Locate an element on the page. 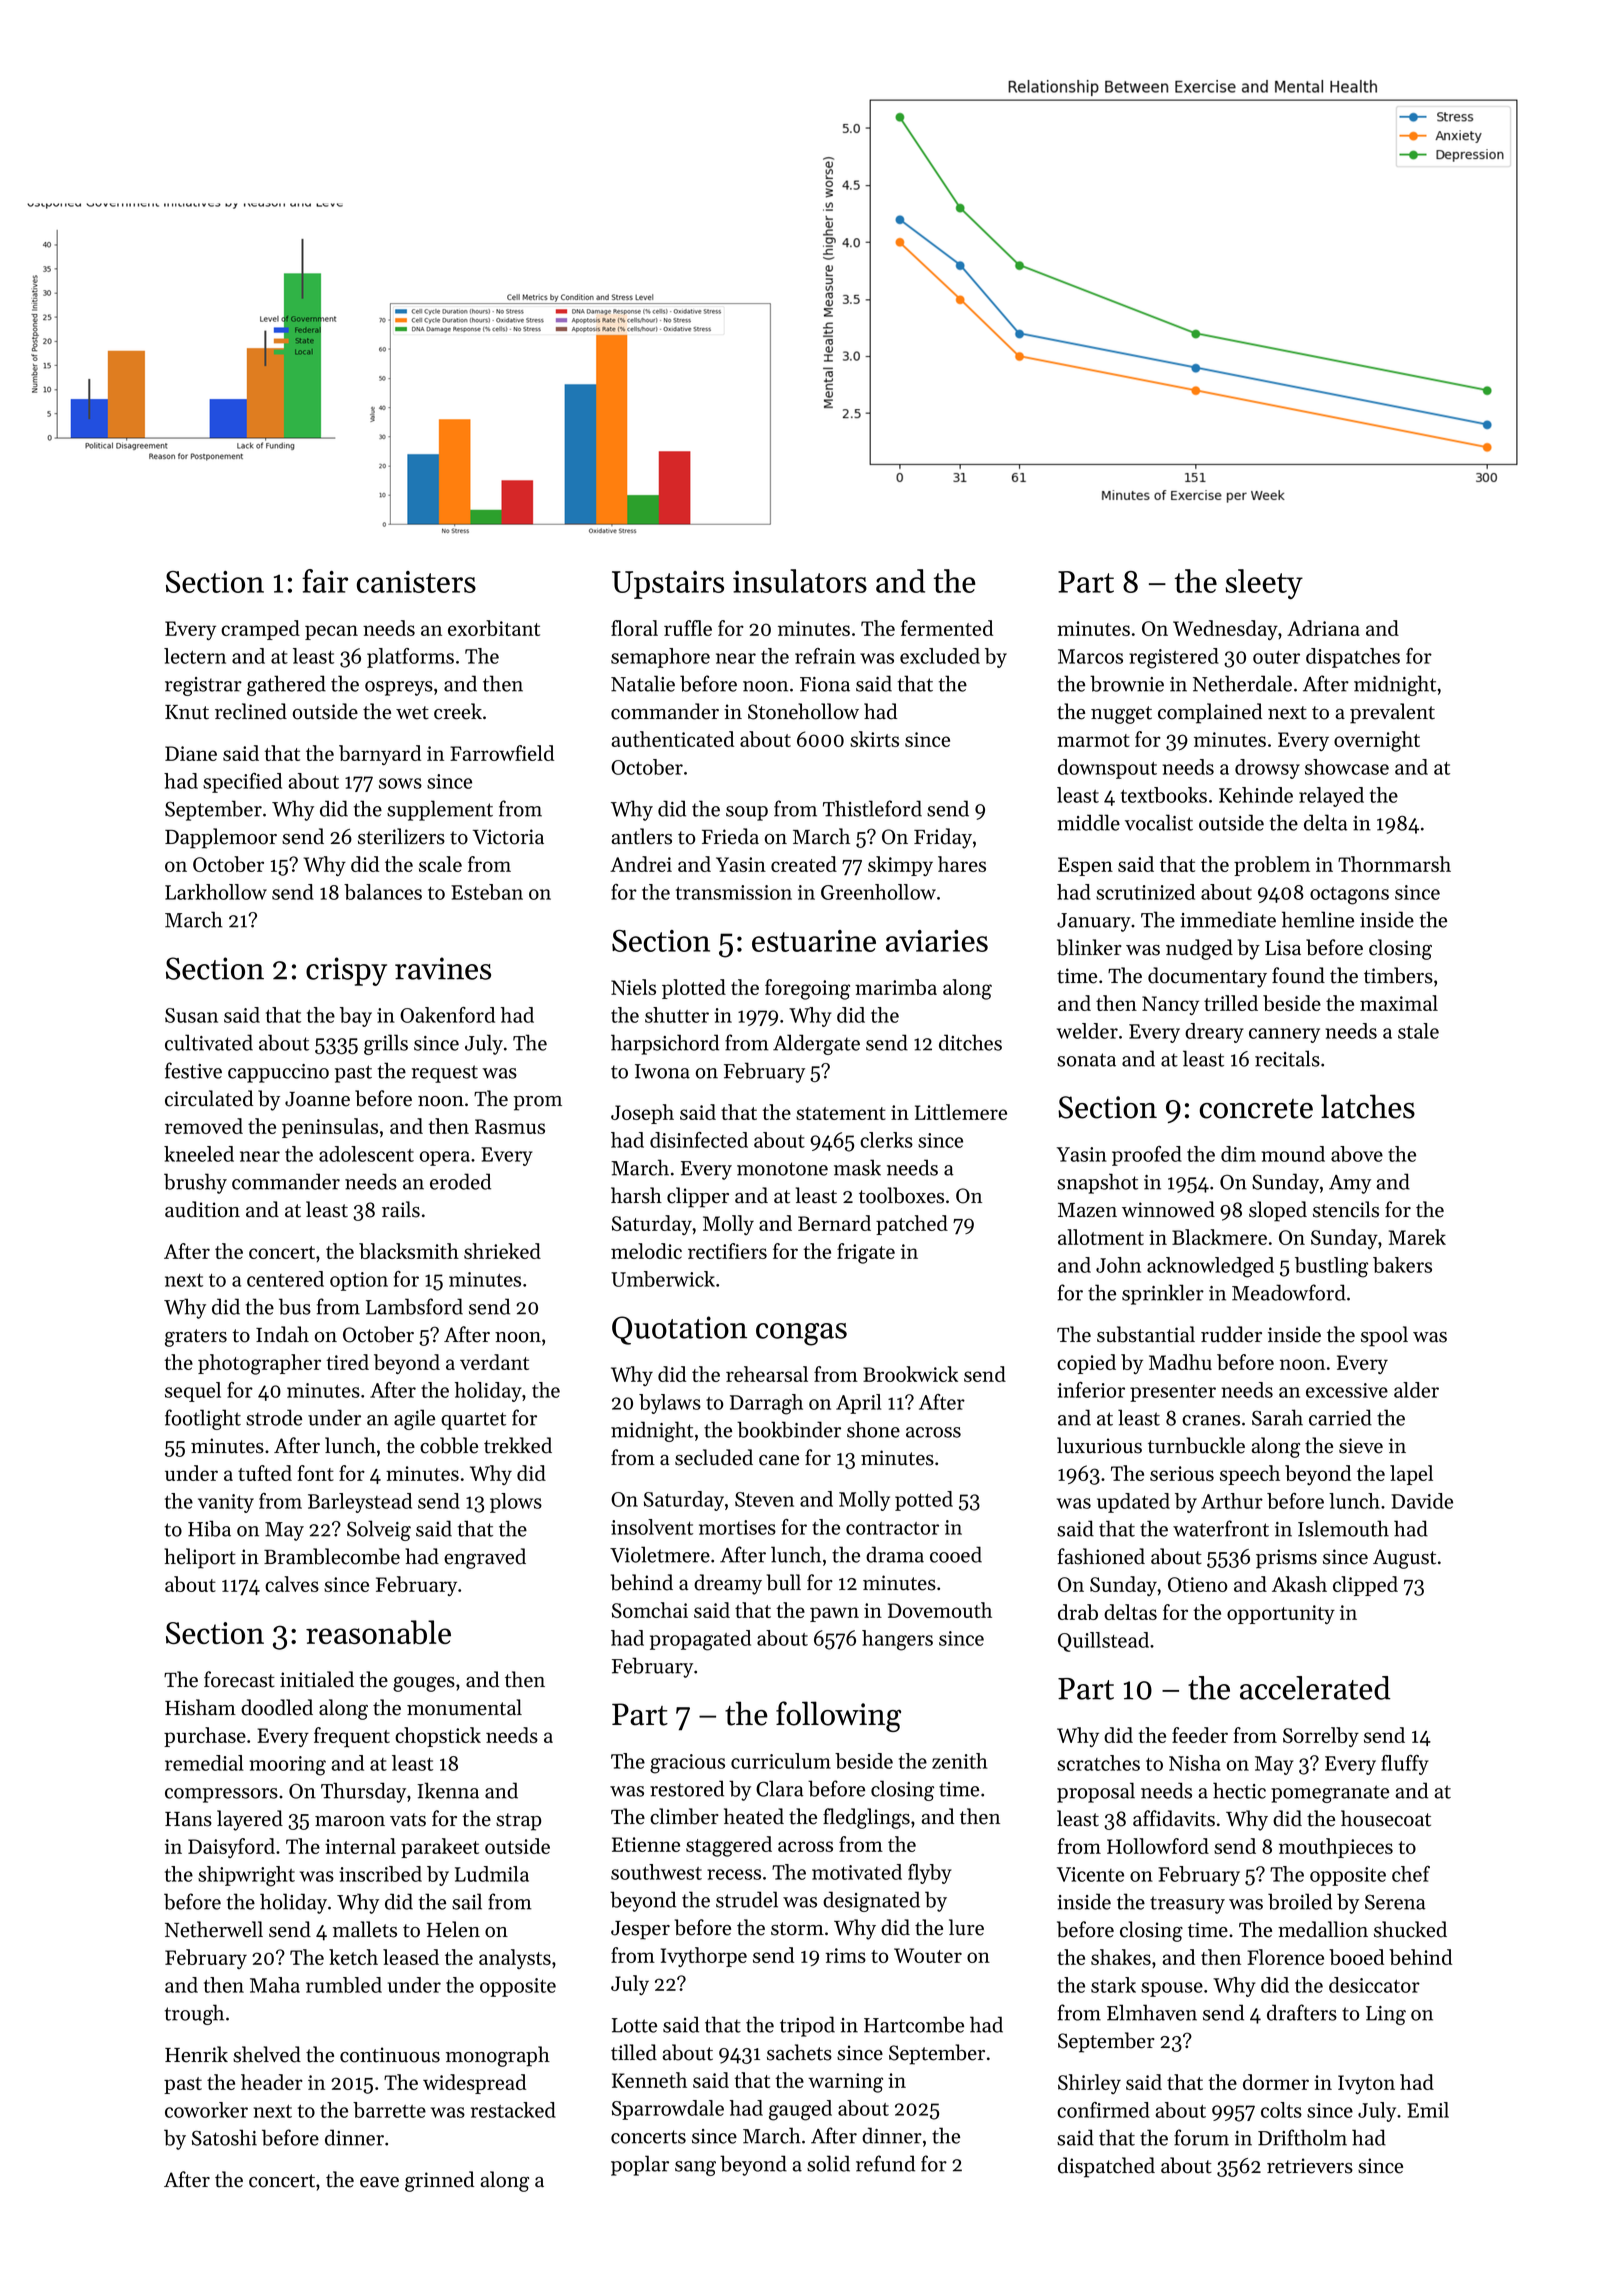 The height and width of the document is (2292, 1620). bay is located at coordinates (356, 1017).
